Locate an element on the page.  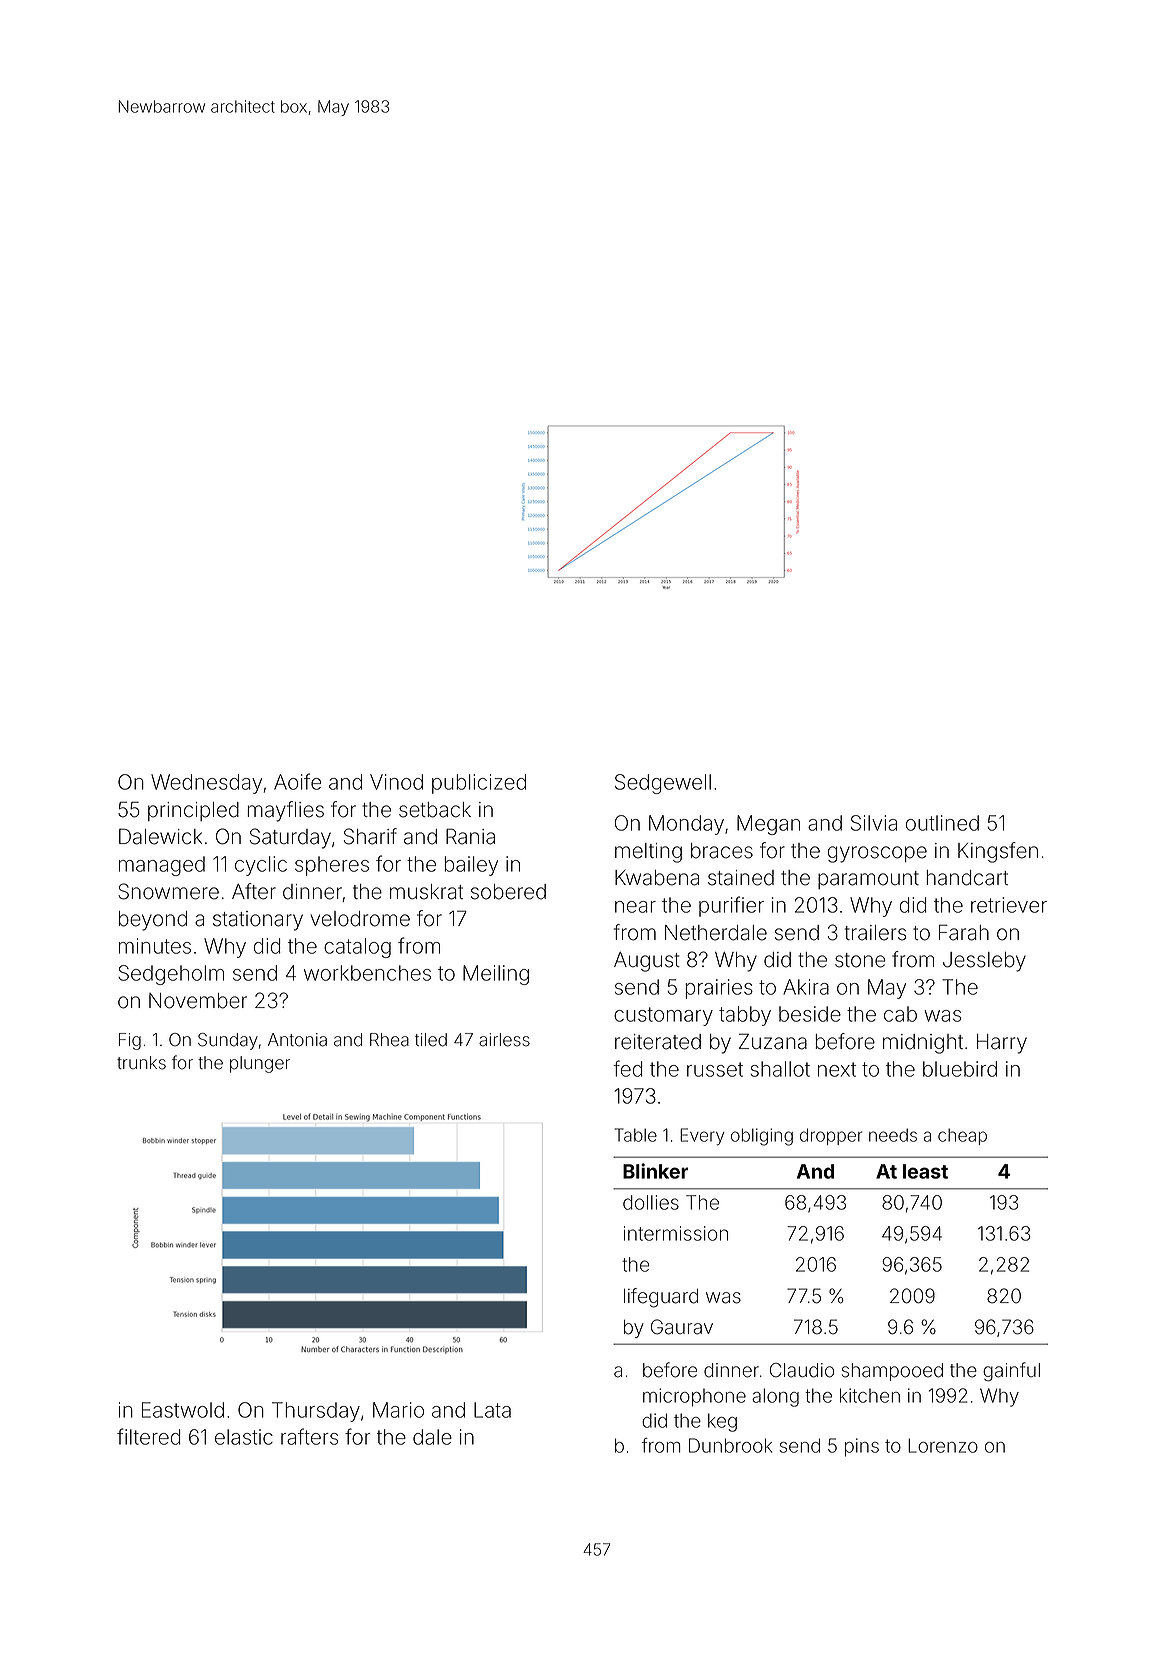
Dunbrook is located at coordinates (730, 1445).
